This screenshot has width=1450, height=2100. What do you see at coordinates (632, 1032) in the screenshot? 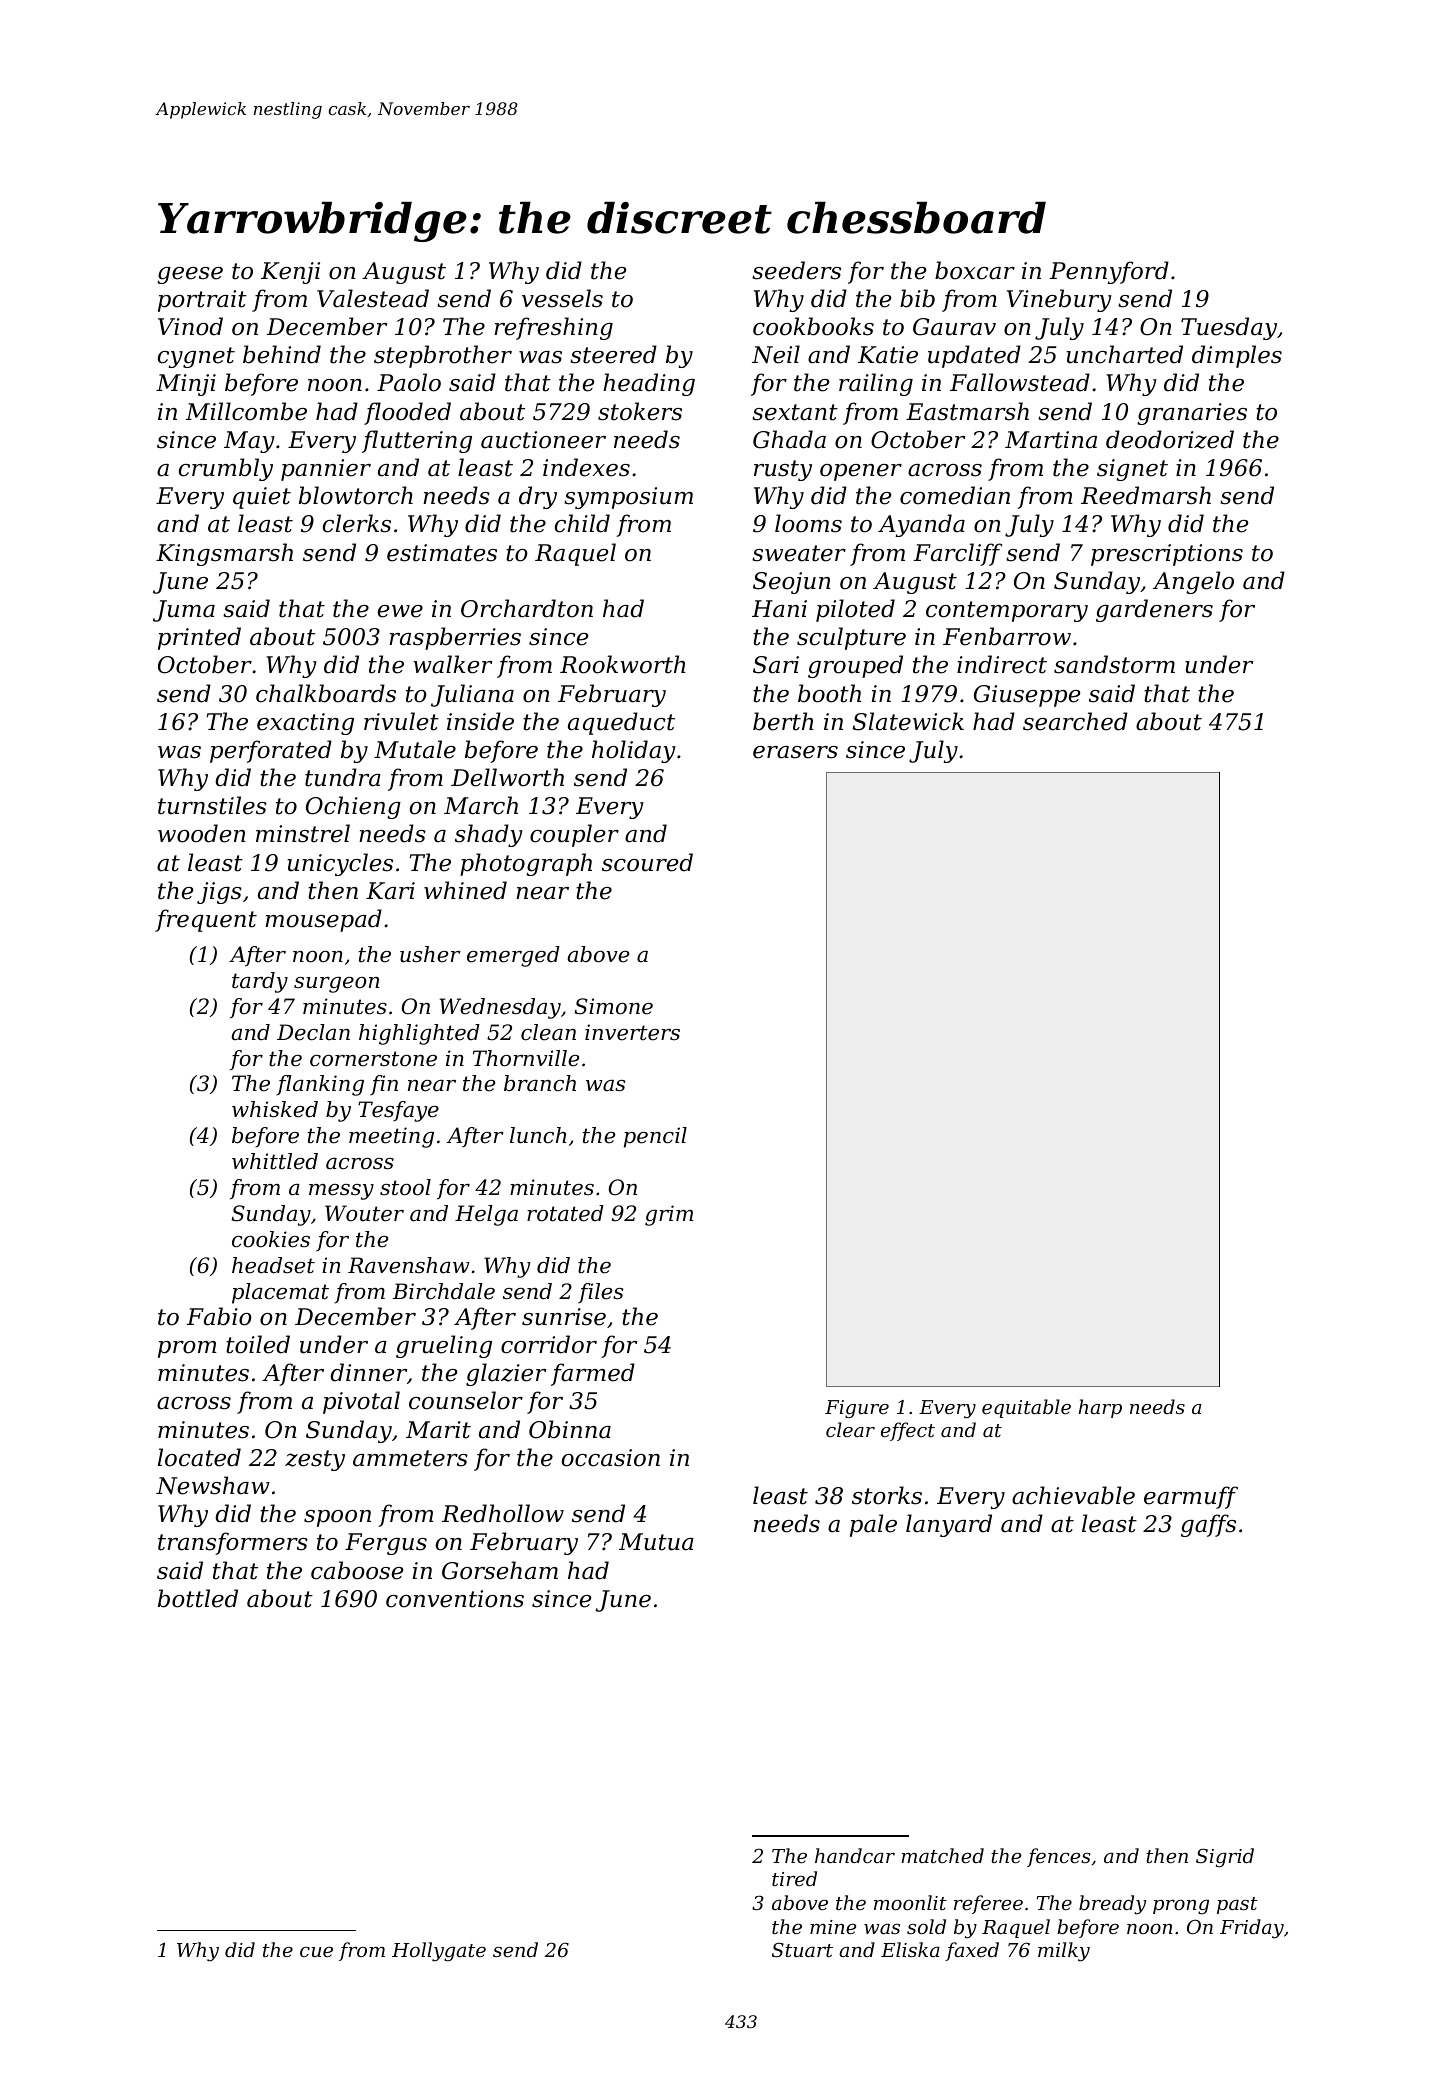
I see `inverters` at bounding box center [632, 1032].
